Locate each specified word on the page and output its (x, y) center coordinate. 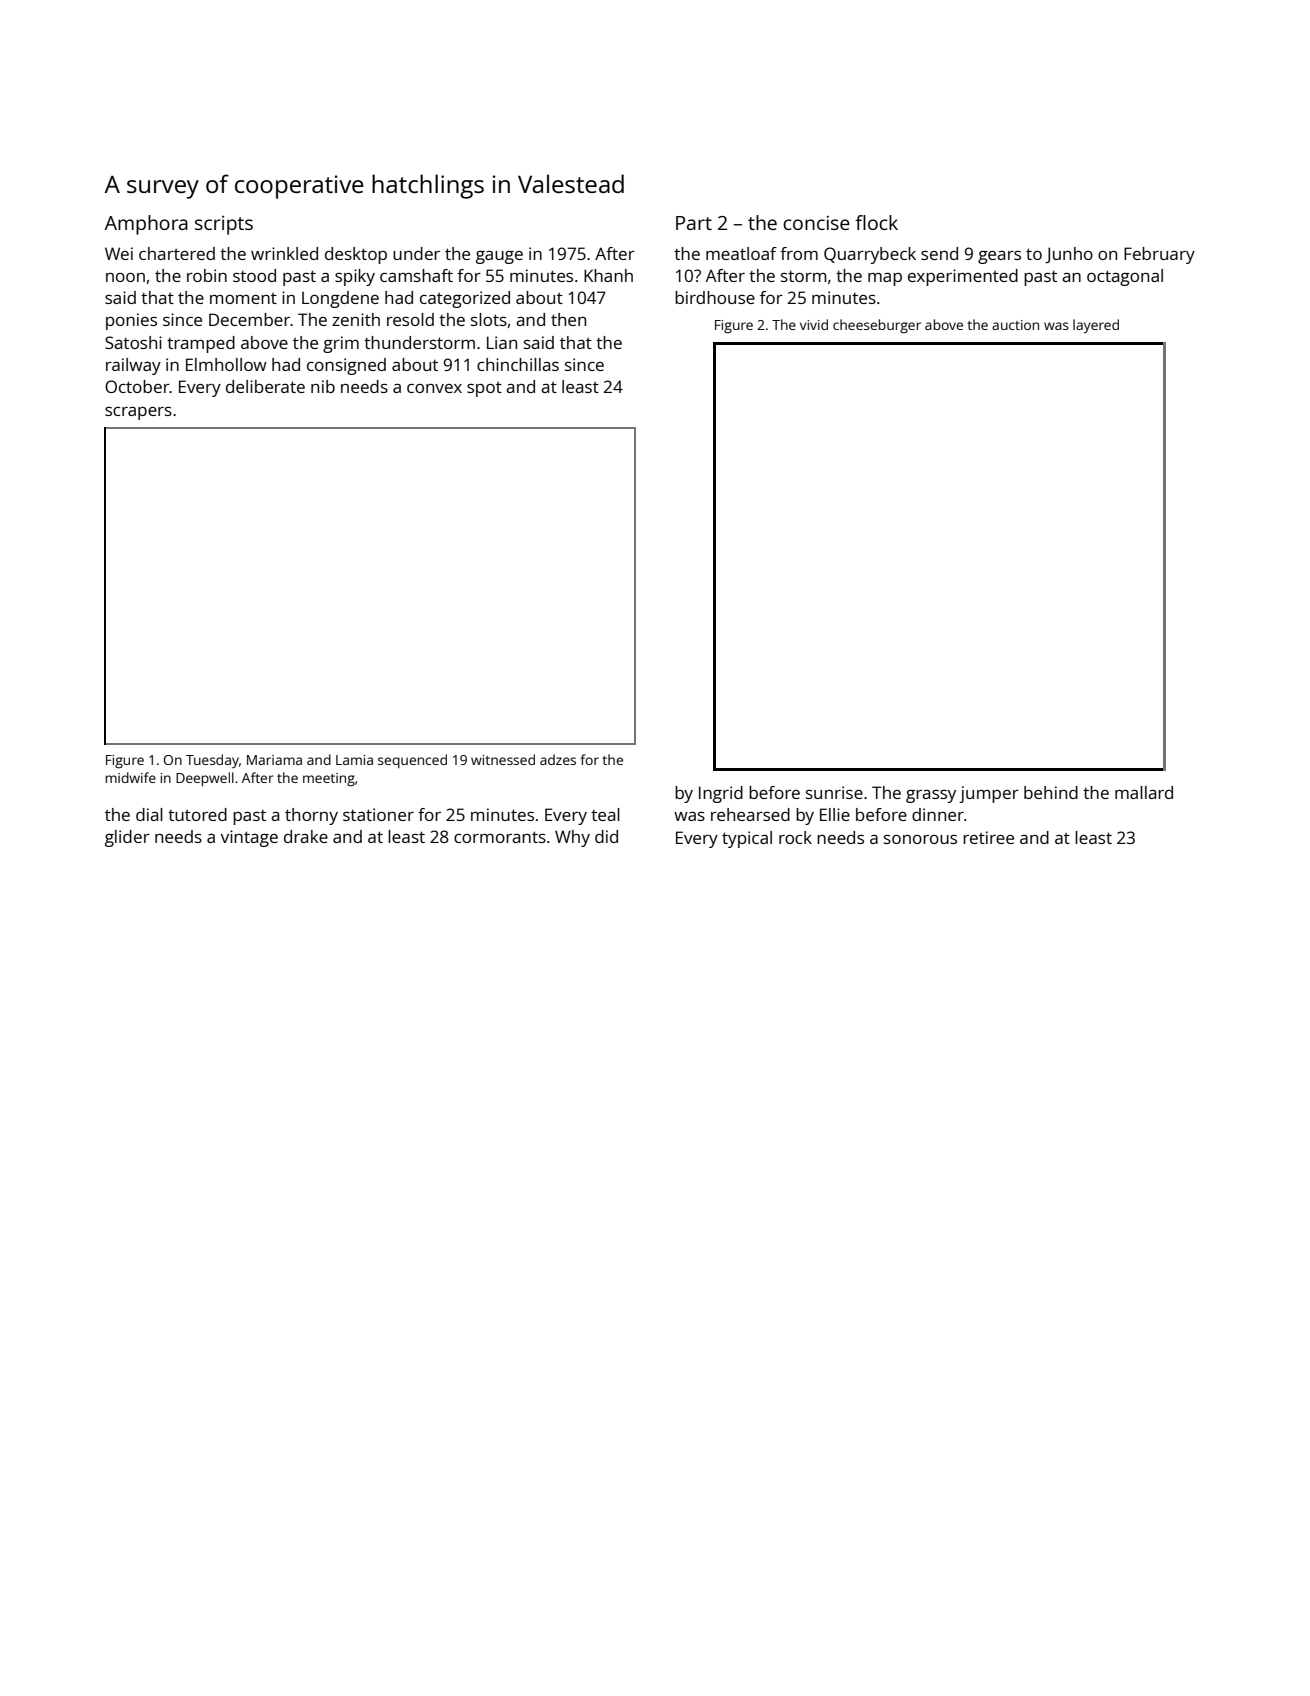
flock (876, 222)
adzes (558, 759)
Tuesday (212, 761)
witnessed (503, 759)
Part (694, 223)
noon (125, 277)
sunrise (834, 792)
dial (149, 814)
